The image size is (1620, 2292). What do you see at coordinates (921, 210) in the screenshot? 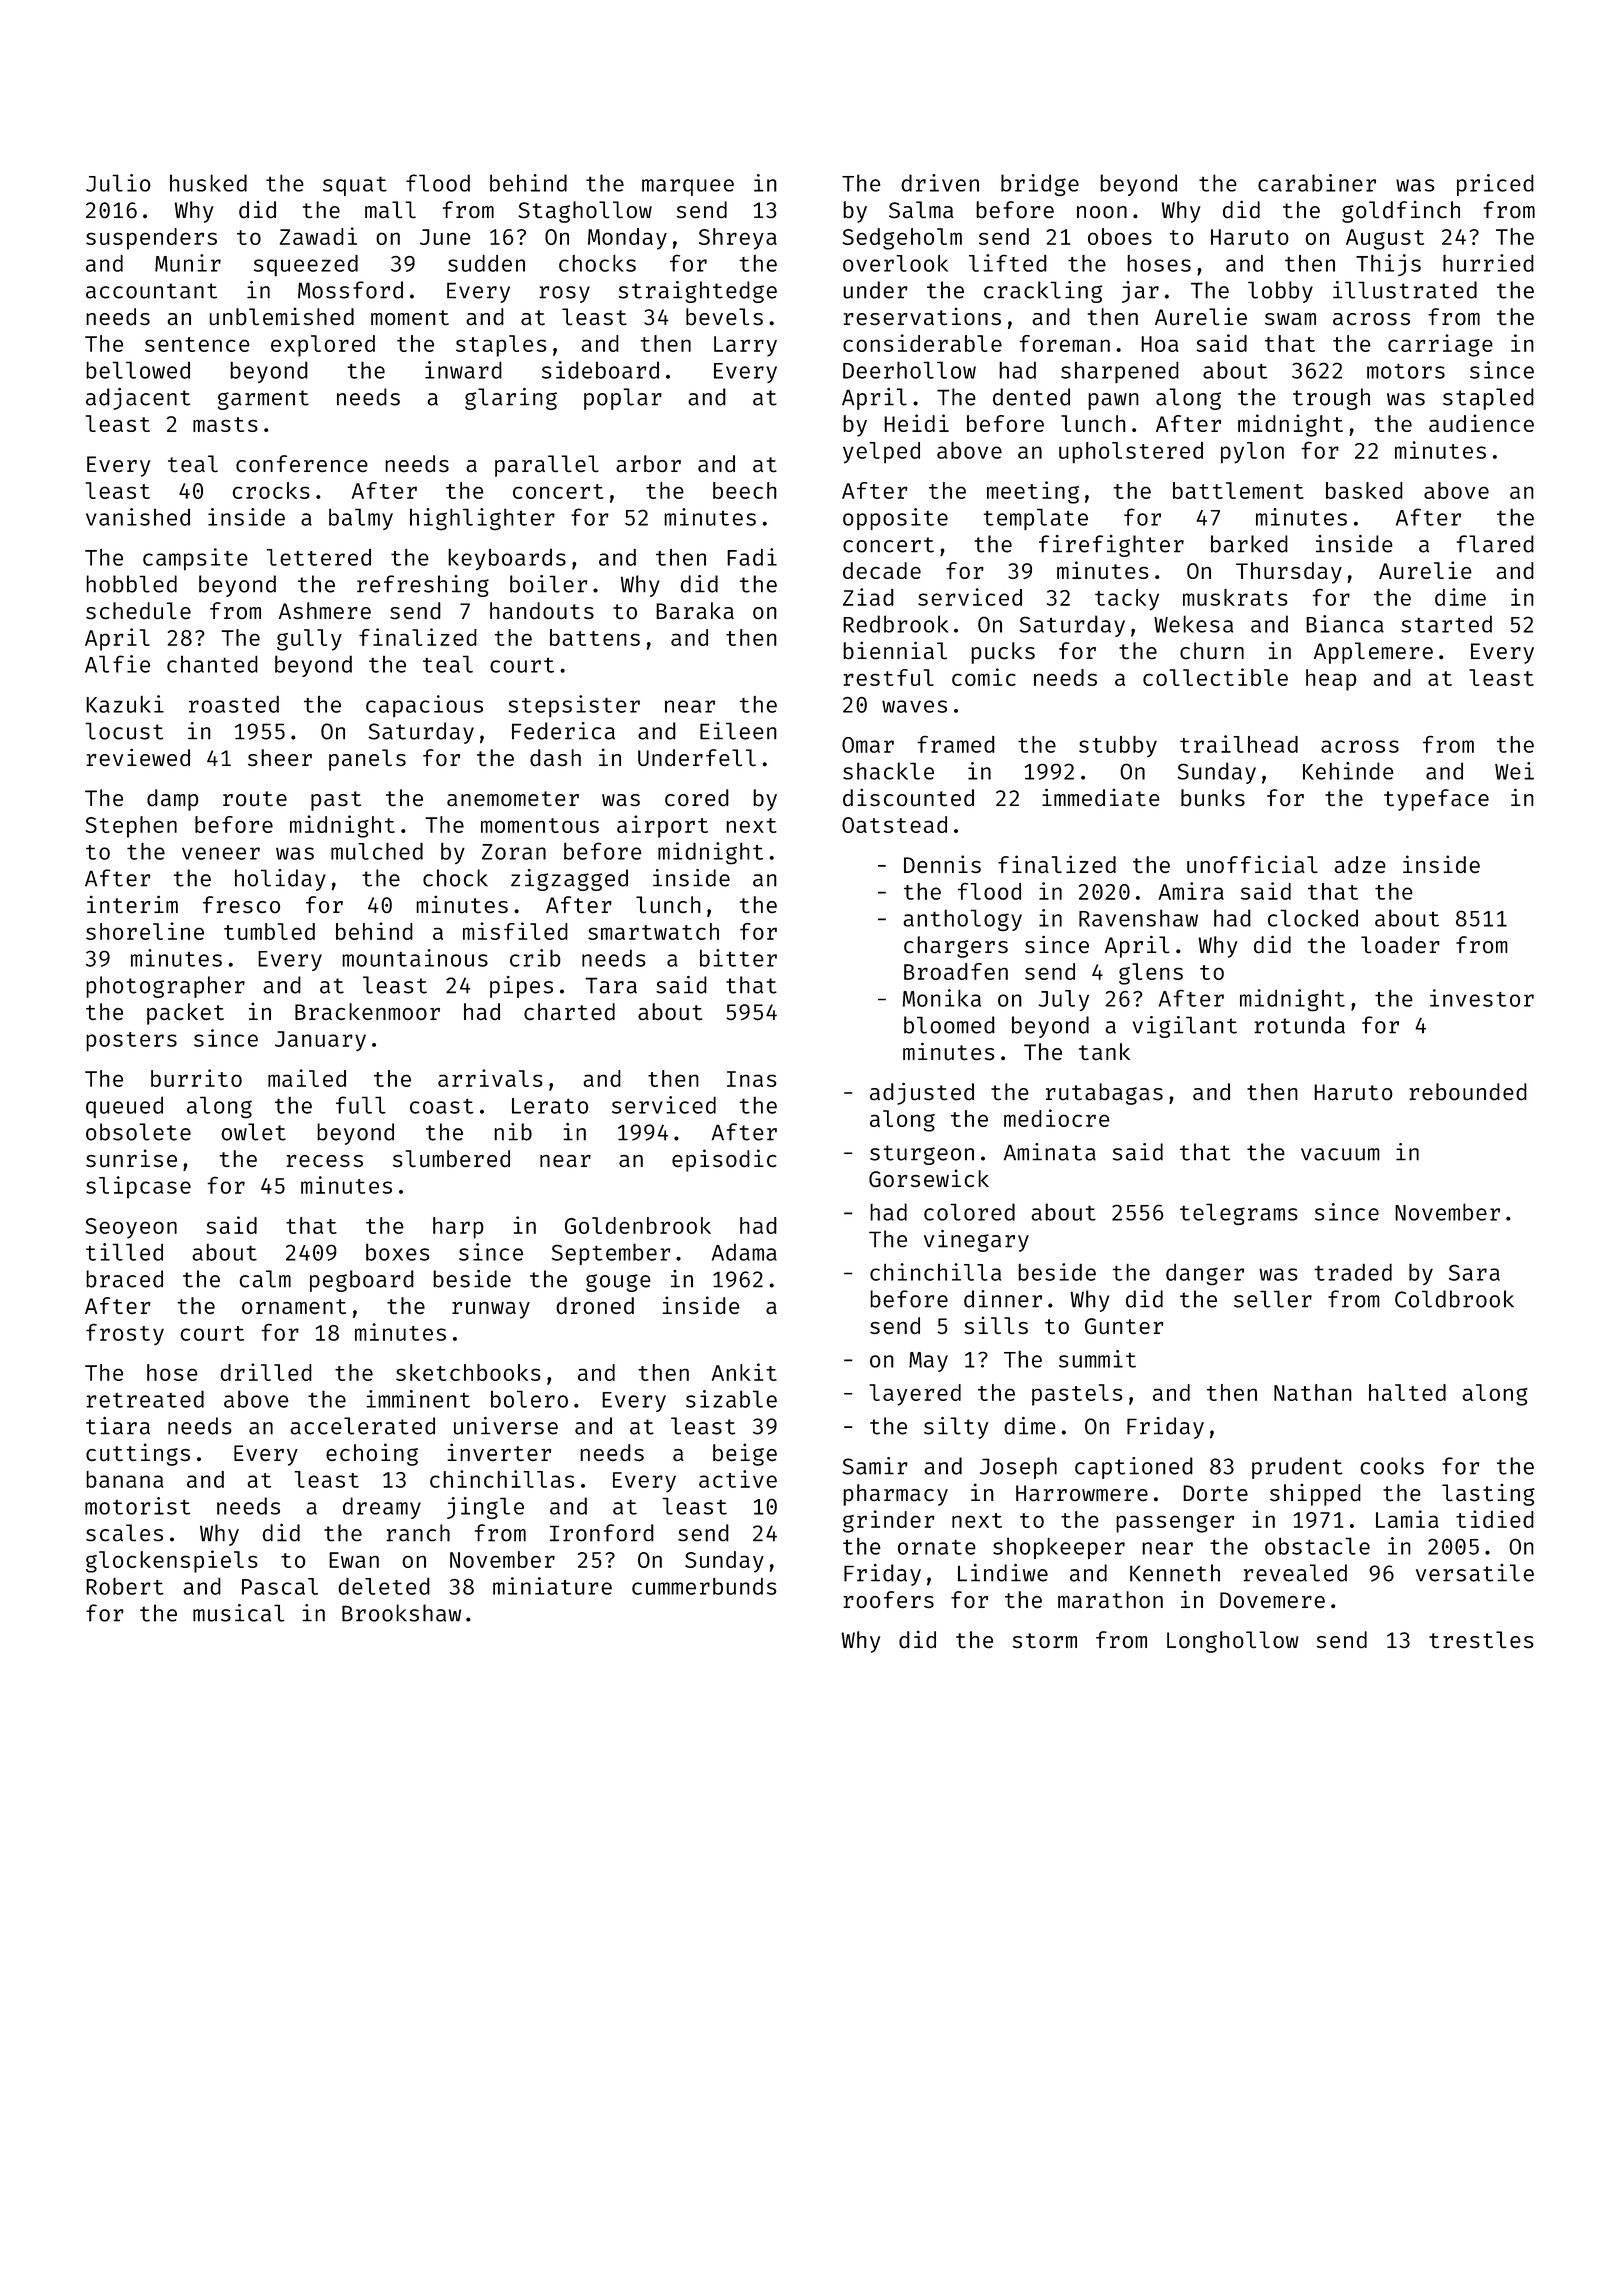
I see `Salma` at bounding box center [921, 210].
